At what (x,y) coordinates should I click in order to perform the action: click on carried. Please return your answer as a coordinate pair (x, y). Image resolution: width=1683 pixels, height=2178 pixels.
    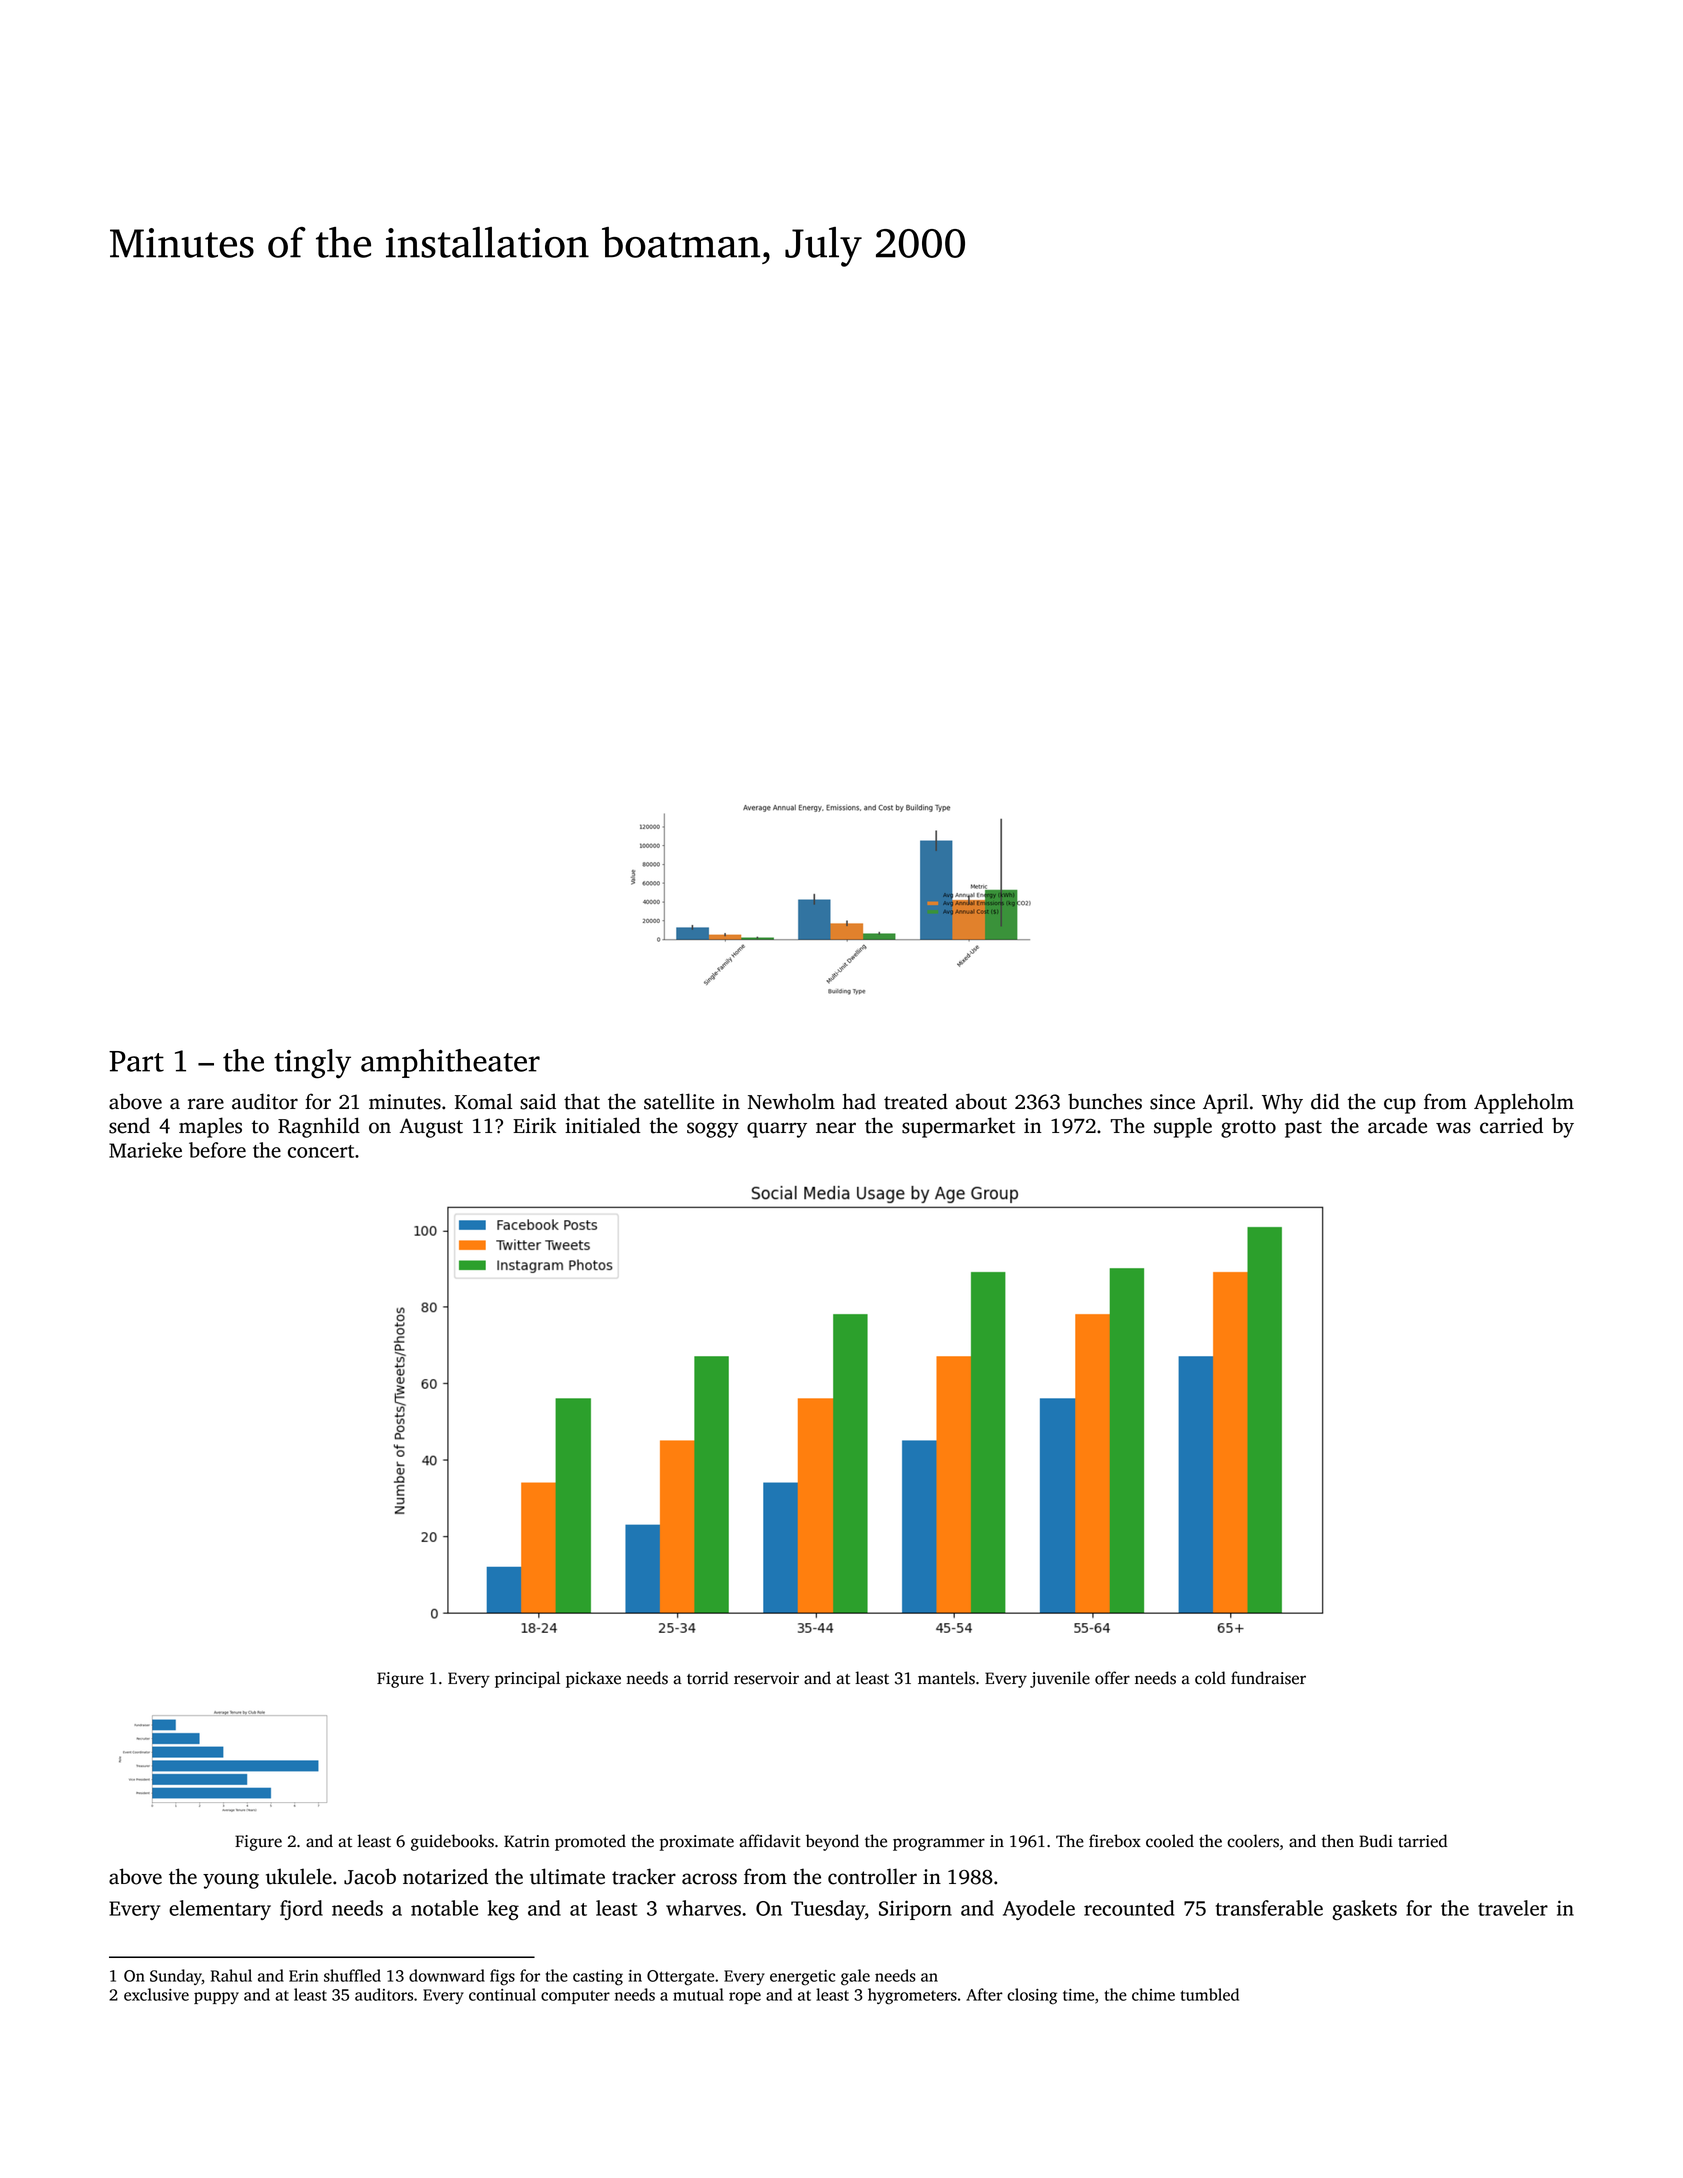
    Looking at the image, I should click on (1511, 1125).
